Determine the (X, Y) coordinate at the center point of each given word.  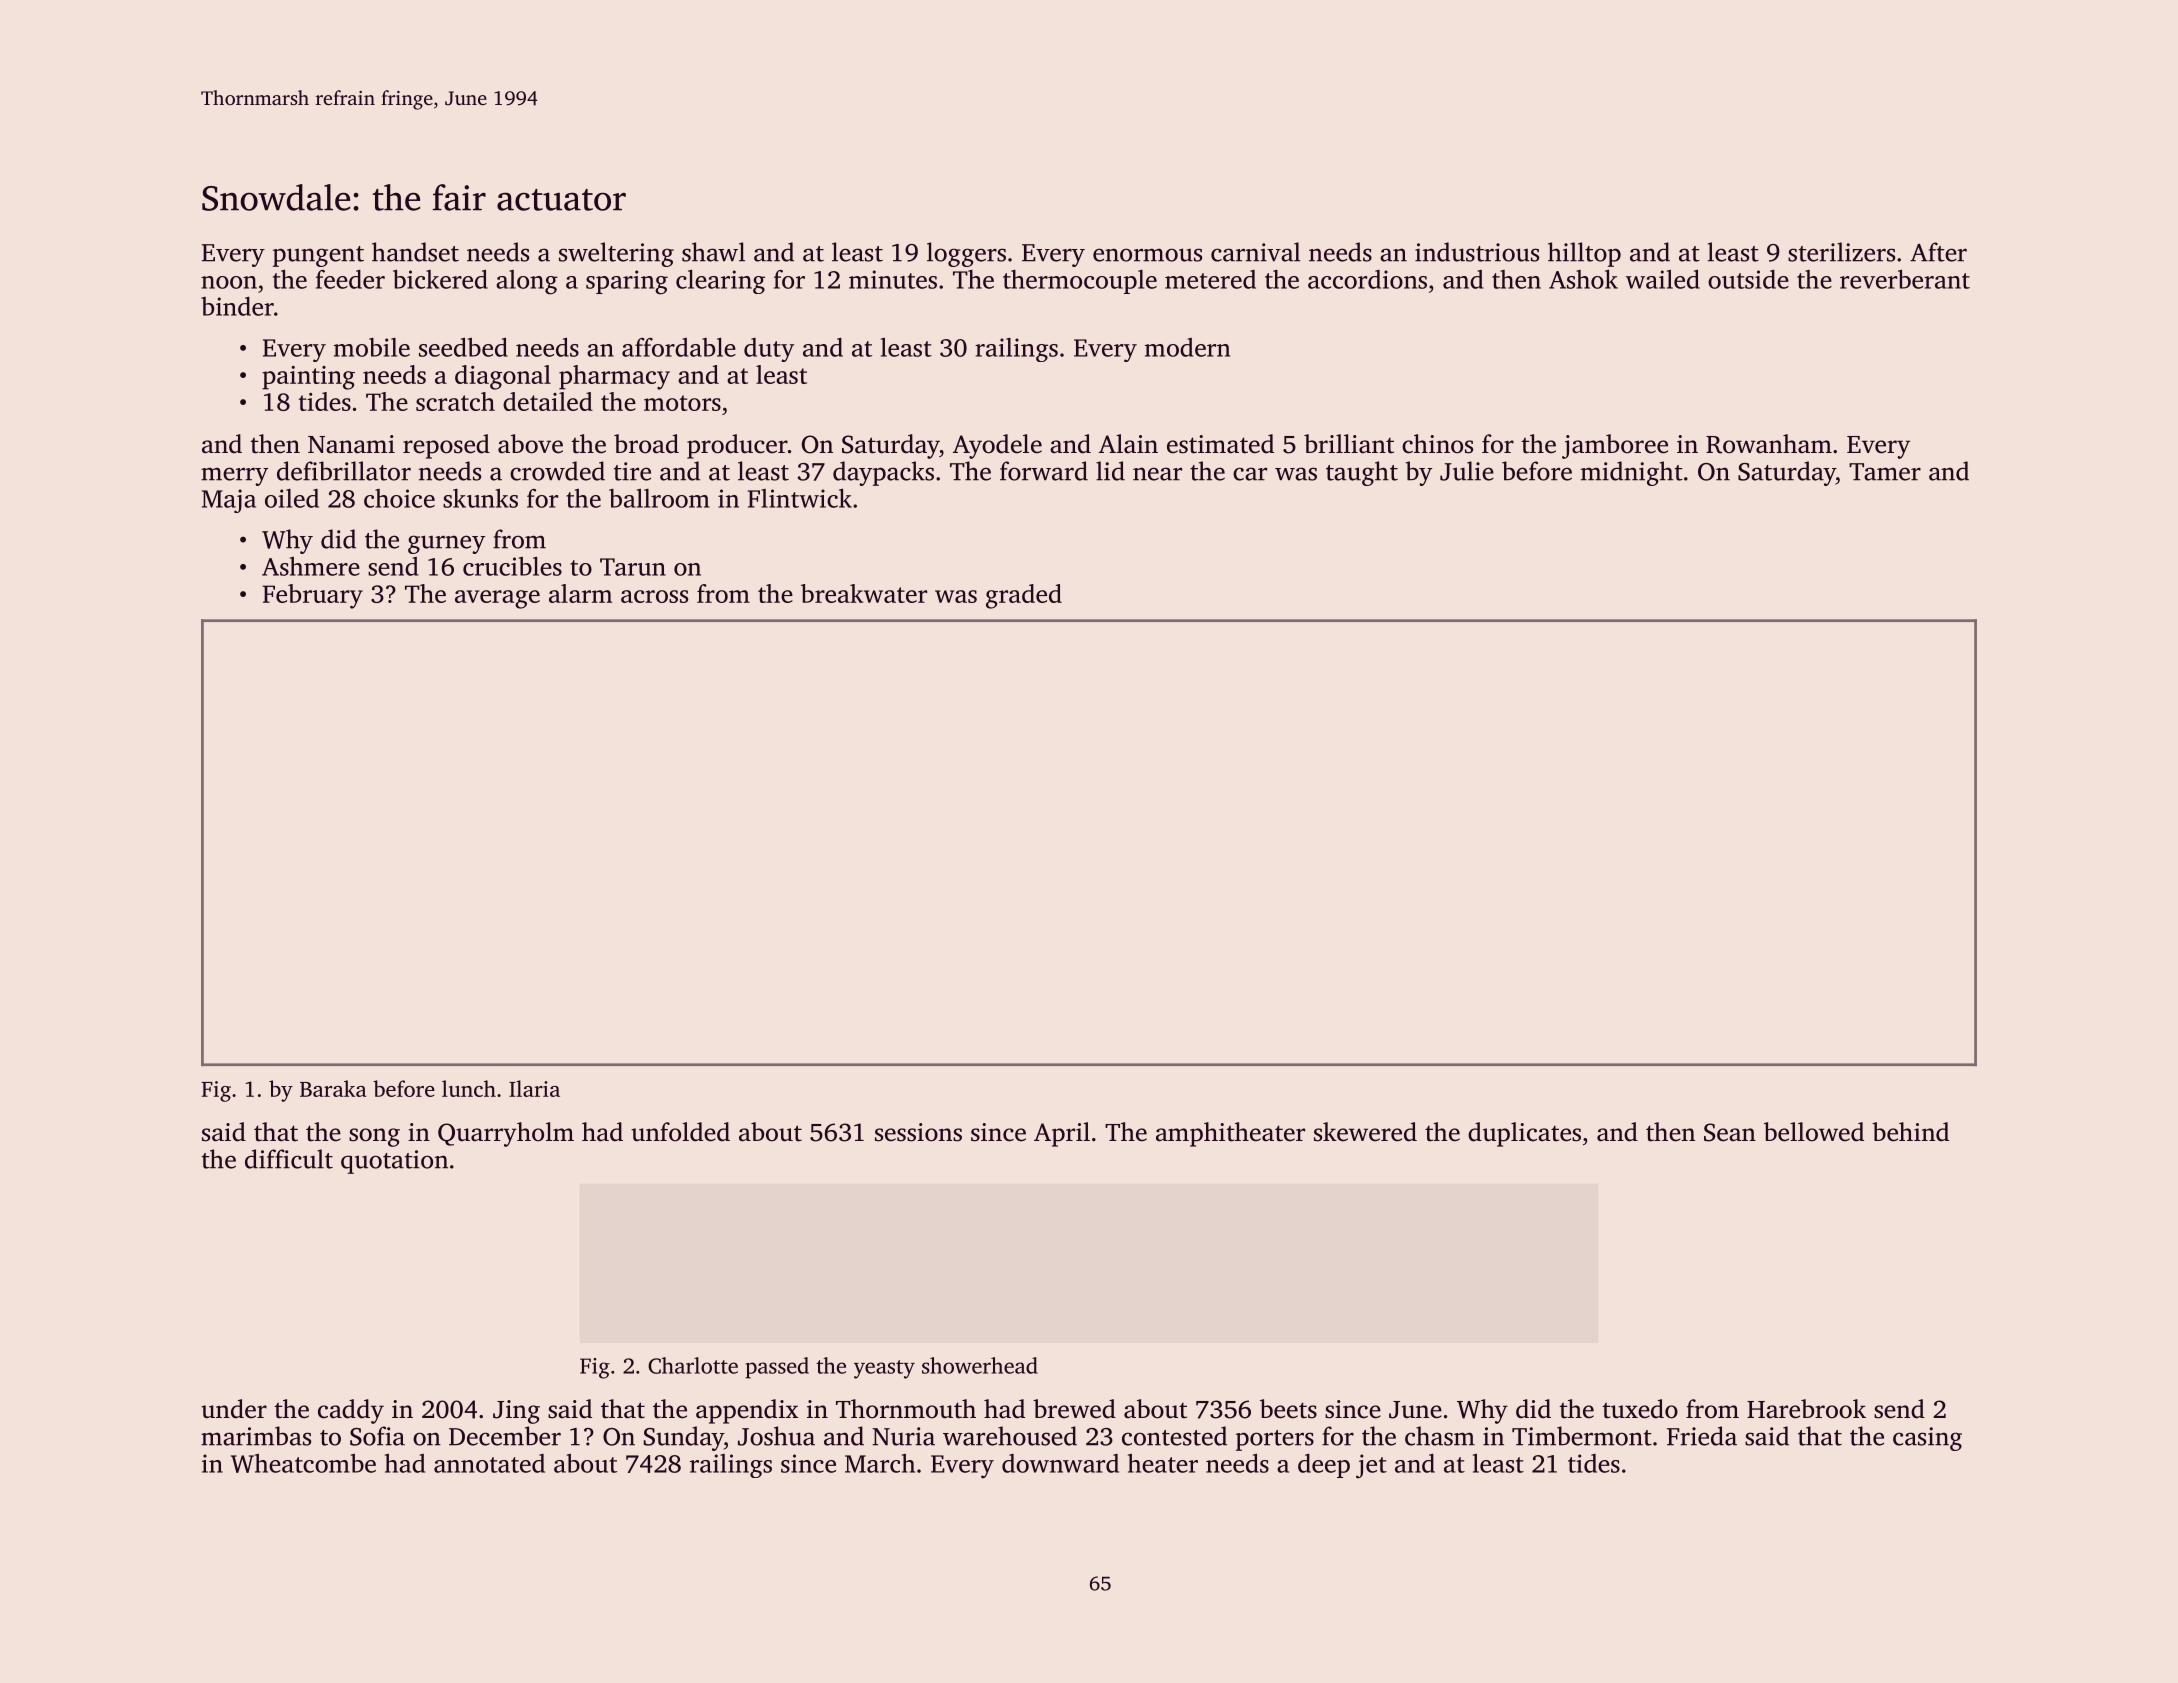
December (505, 1436)
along (527, 282)
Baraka (333, 1088)
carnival (1256, 252)
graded (1024, 596)
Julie (1467, 471)
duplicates (1524, 1134)
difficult (289, 1159)
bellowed (1814, 1132)
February (312, 596)
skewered (1365, 1132)
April (1062, 1134)
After (1938, 252)
